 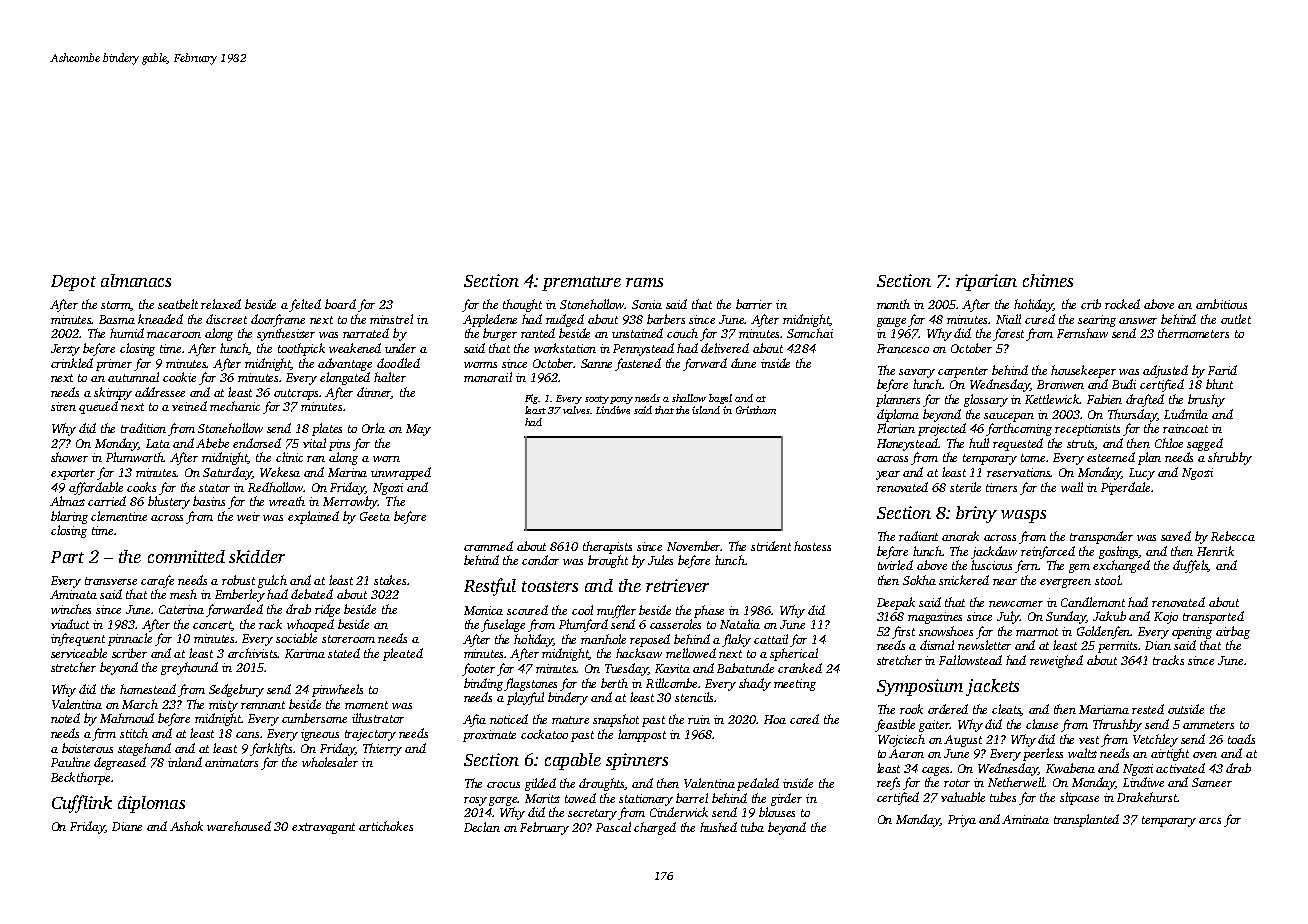 I want to click on duffels, so click(x=1191, y=566).
